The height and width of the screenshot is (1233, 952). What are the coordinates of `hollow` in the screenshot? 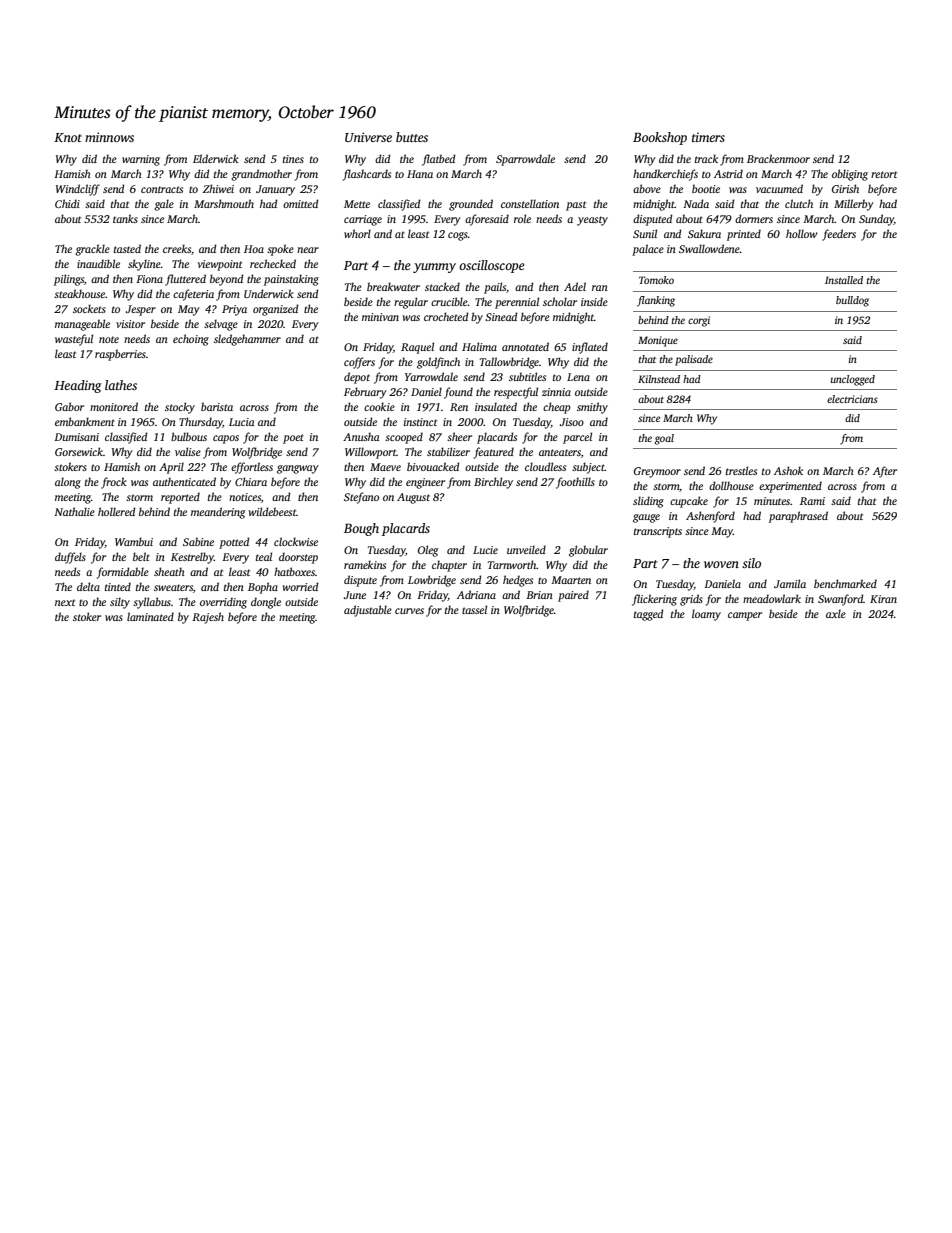 It's located at (802, 233).
